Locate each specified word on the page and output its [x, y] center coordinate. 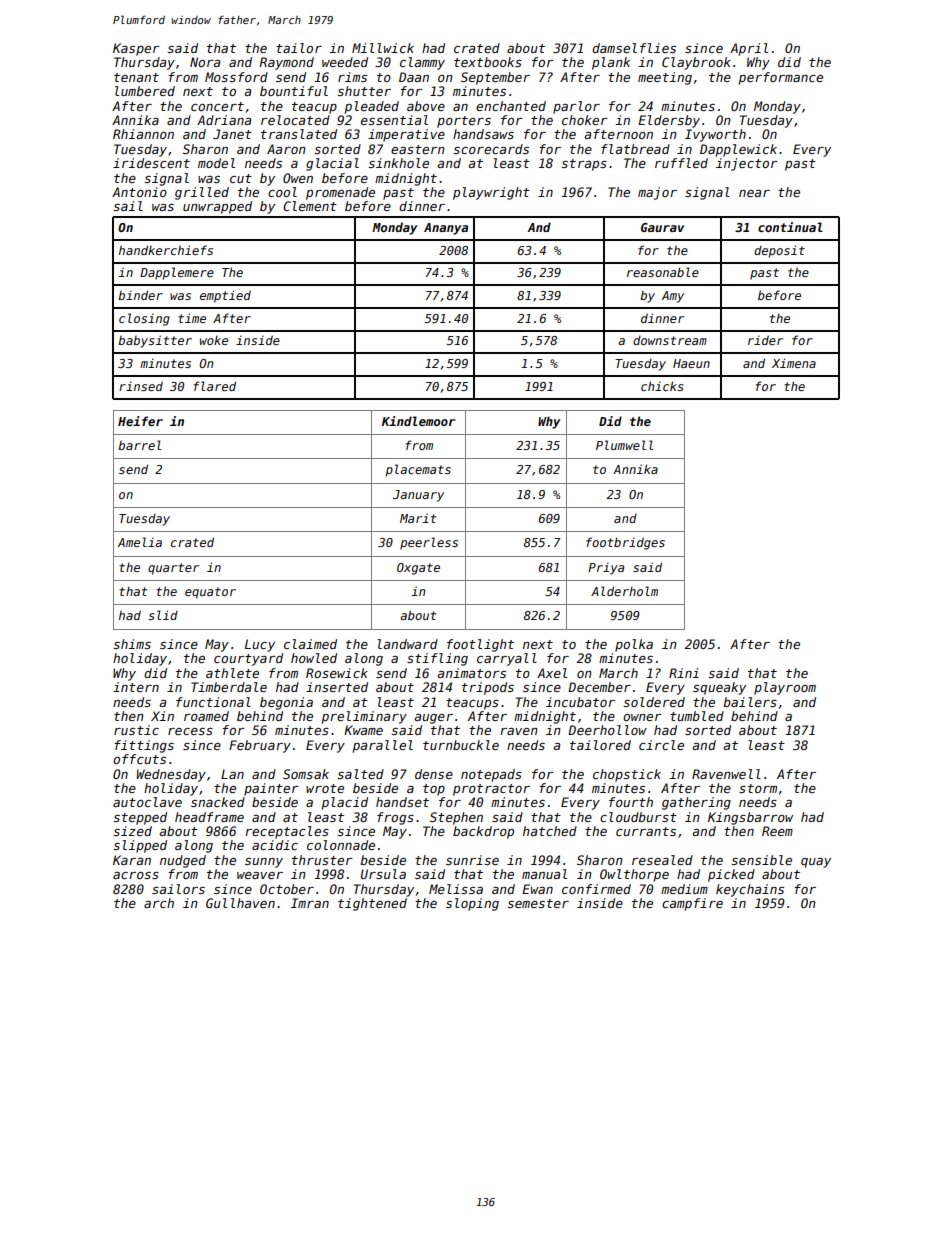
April [749, 49]
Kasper [136, 49]
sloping [472, 904]
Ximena [794, 363]
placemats [418, 470]
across [136, 875]
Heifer [140, 421]
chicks [662, 386]
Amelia [140, 542]
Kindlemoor [418, 421]
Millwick [383, 48]
